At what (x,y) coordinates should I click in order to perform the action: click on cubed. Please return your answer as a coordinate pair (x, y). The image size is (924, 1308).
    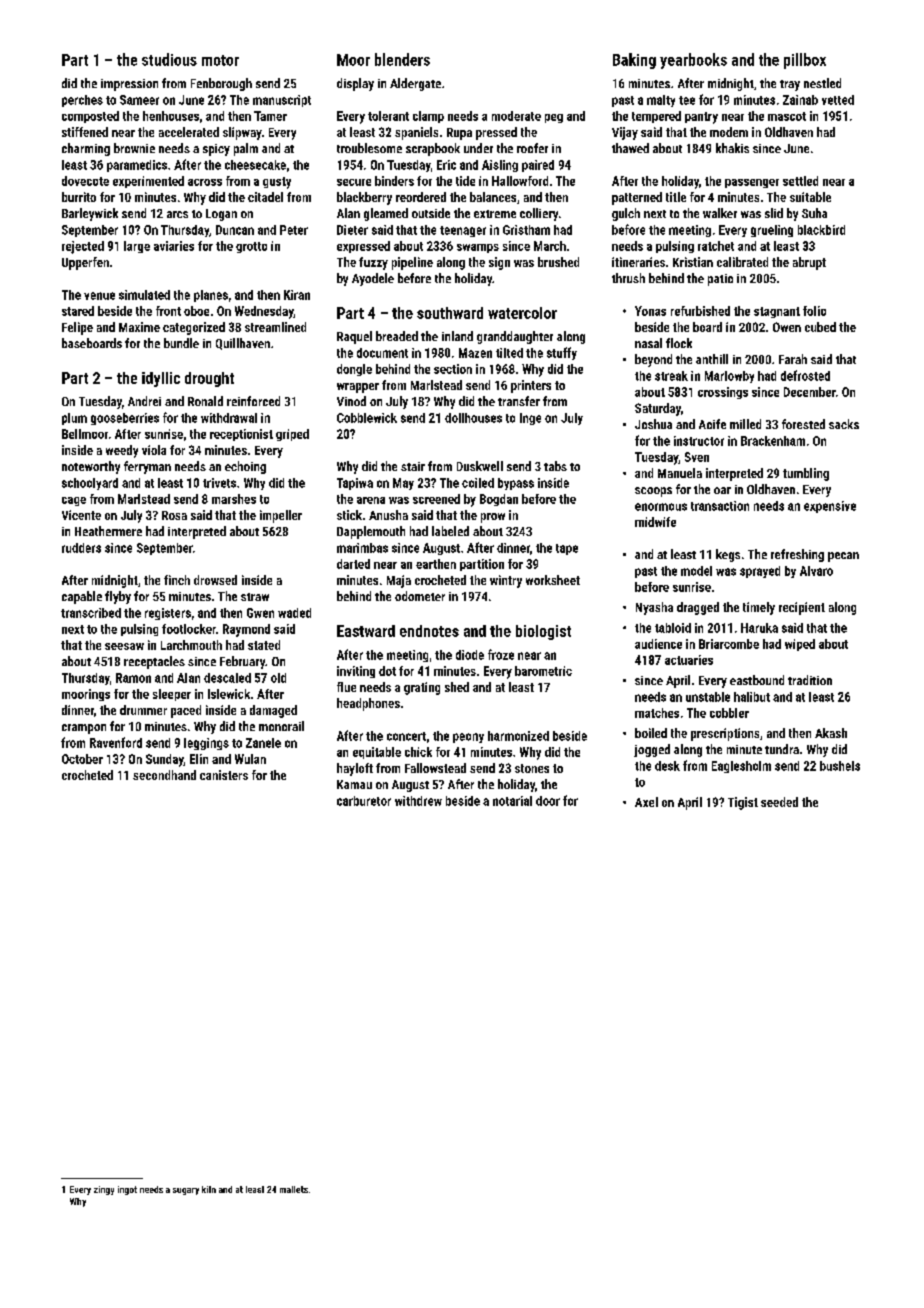
    Looking at the image, I should click on (820, 327).
